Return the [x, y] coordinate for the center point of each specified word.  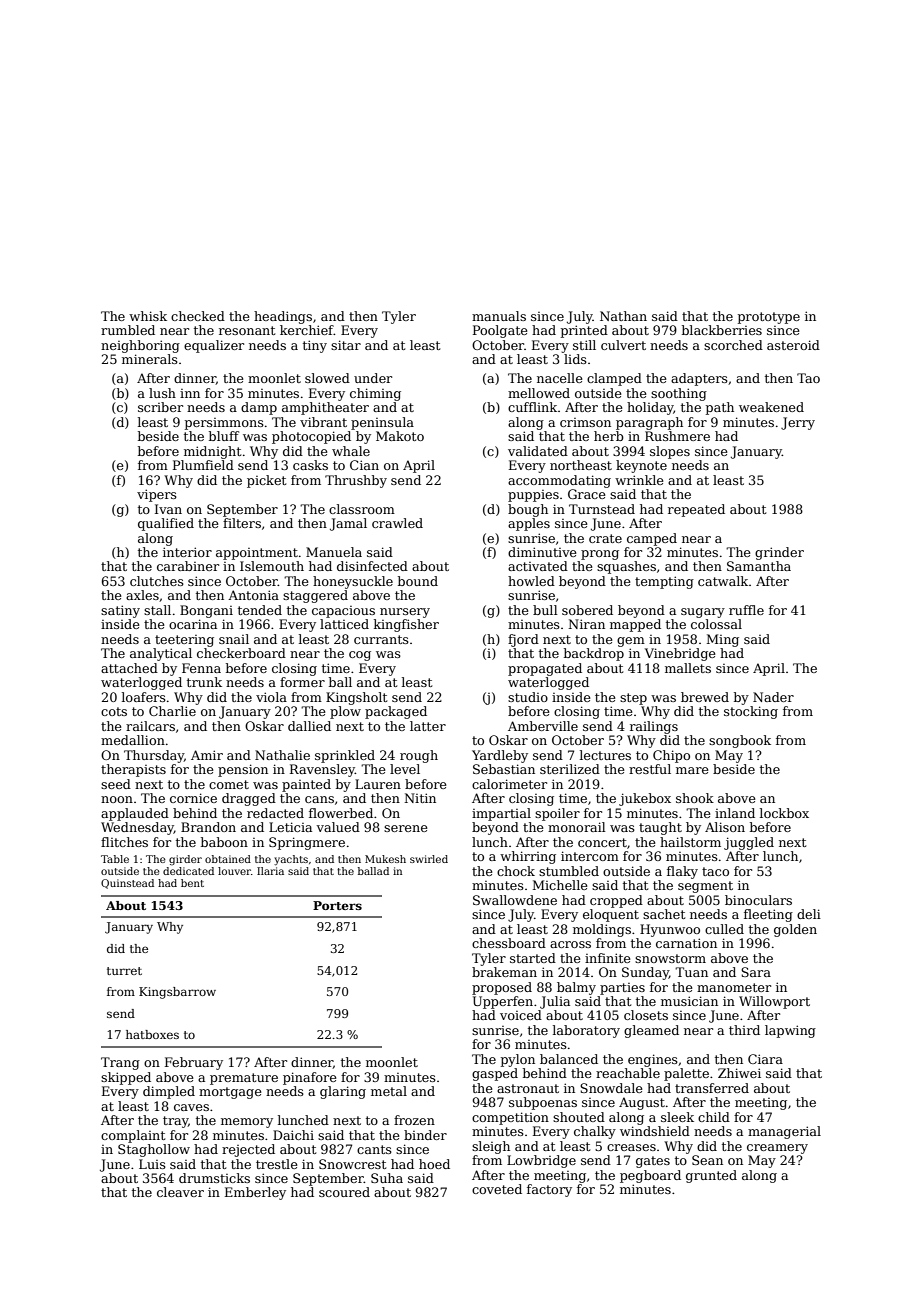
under [373, 378]
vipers [157, 495]
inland [735, 813]
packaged [396, 712]
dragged [249, 799]
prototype [769, 318]
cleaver [180, 1192]
